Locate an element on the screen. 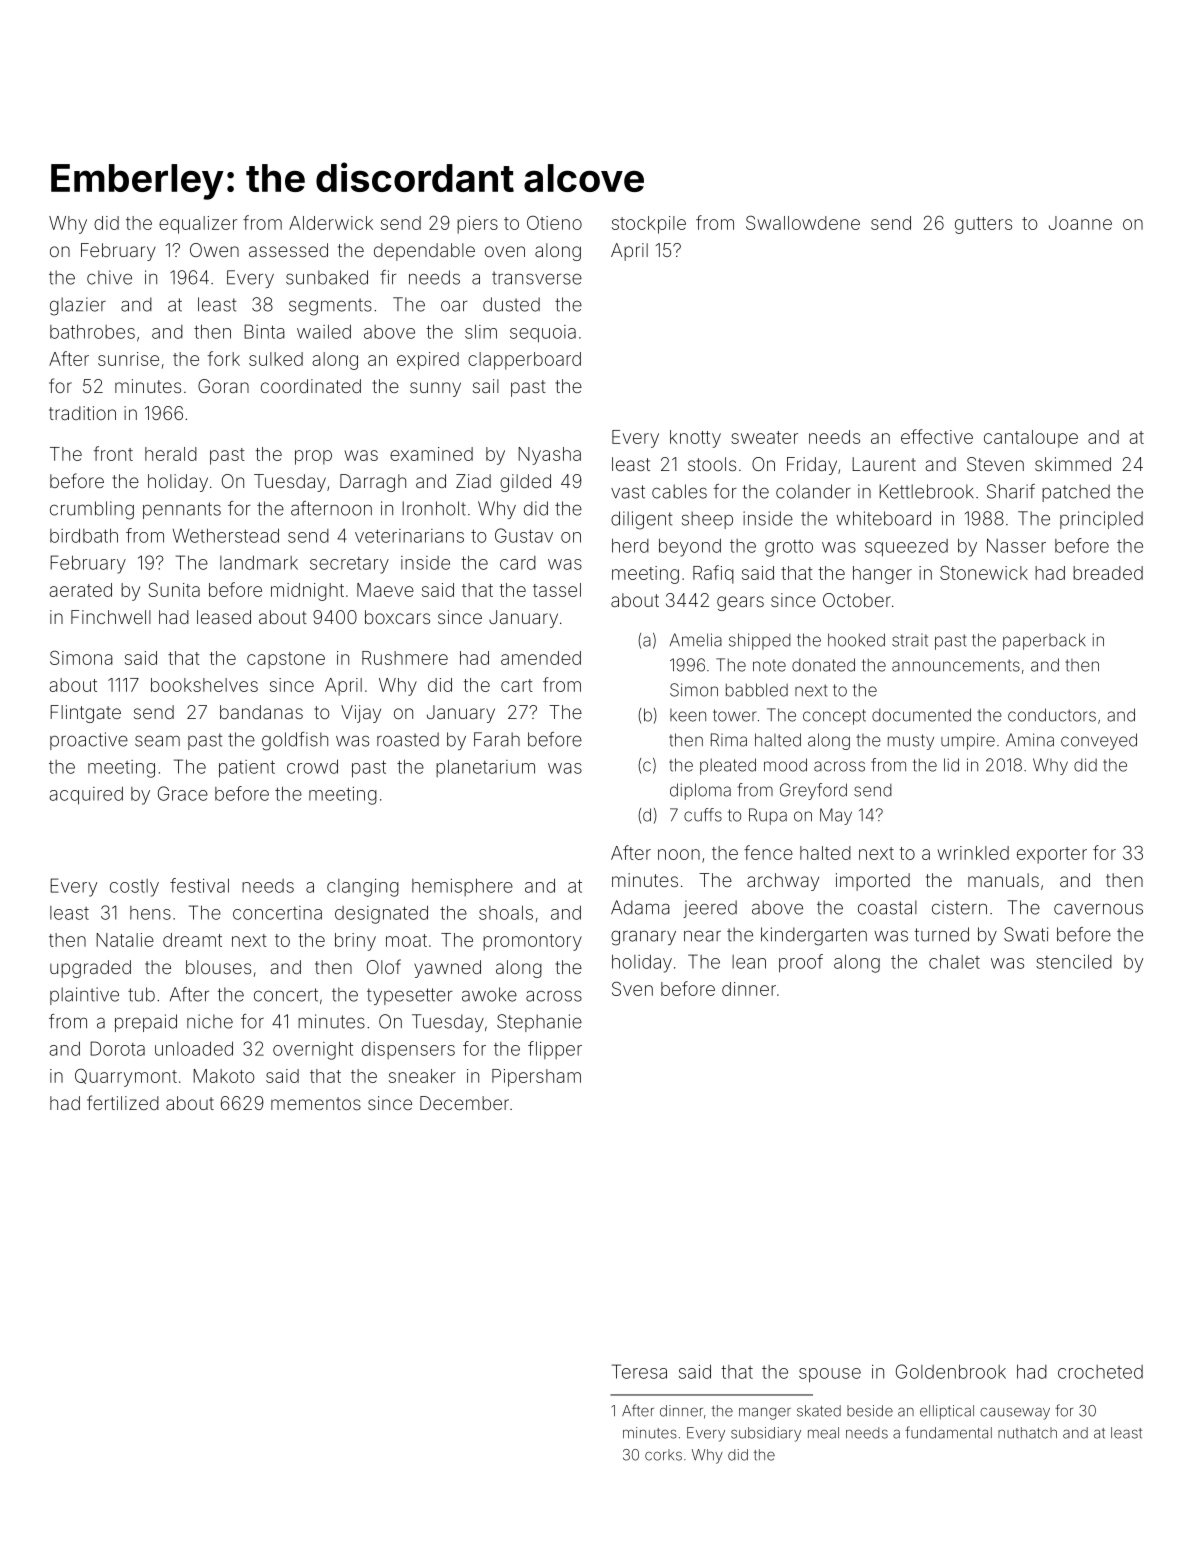  veterinarians is located at coordinates (409, 536).
